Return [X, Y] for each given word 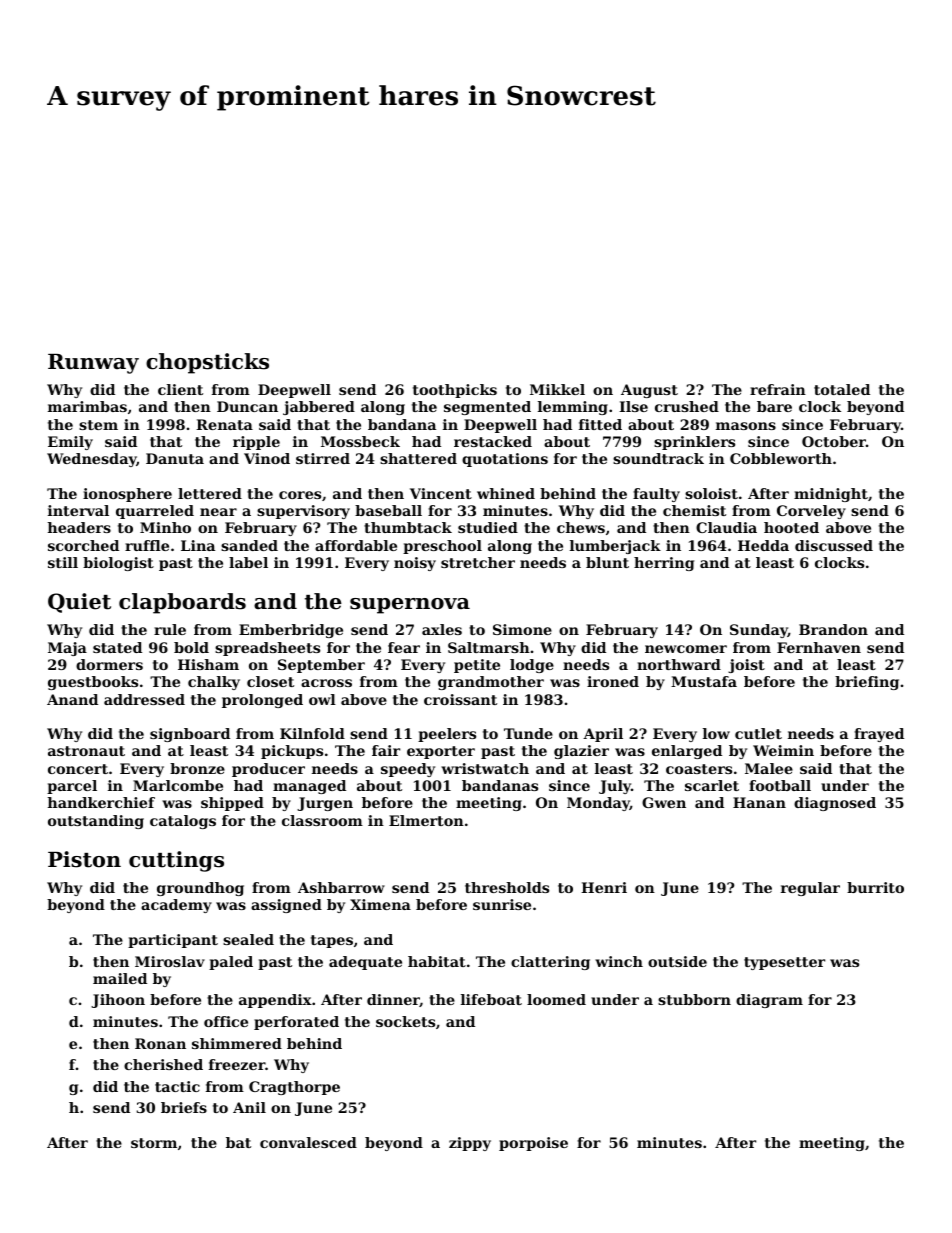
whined [506, 493]
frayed [879, 735]
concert [78, 769]
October [834, 441]
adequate [365, 963]
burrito [875, 887]
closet [270, 681]
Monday [598, 804]
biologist [118, 564]
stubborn [694, 999]
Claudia [726, 527]
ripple [256, 443]
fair [386, 750]
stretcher [478, 562]
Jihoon [118, 1001]
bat [238, 1142]
